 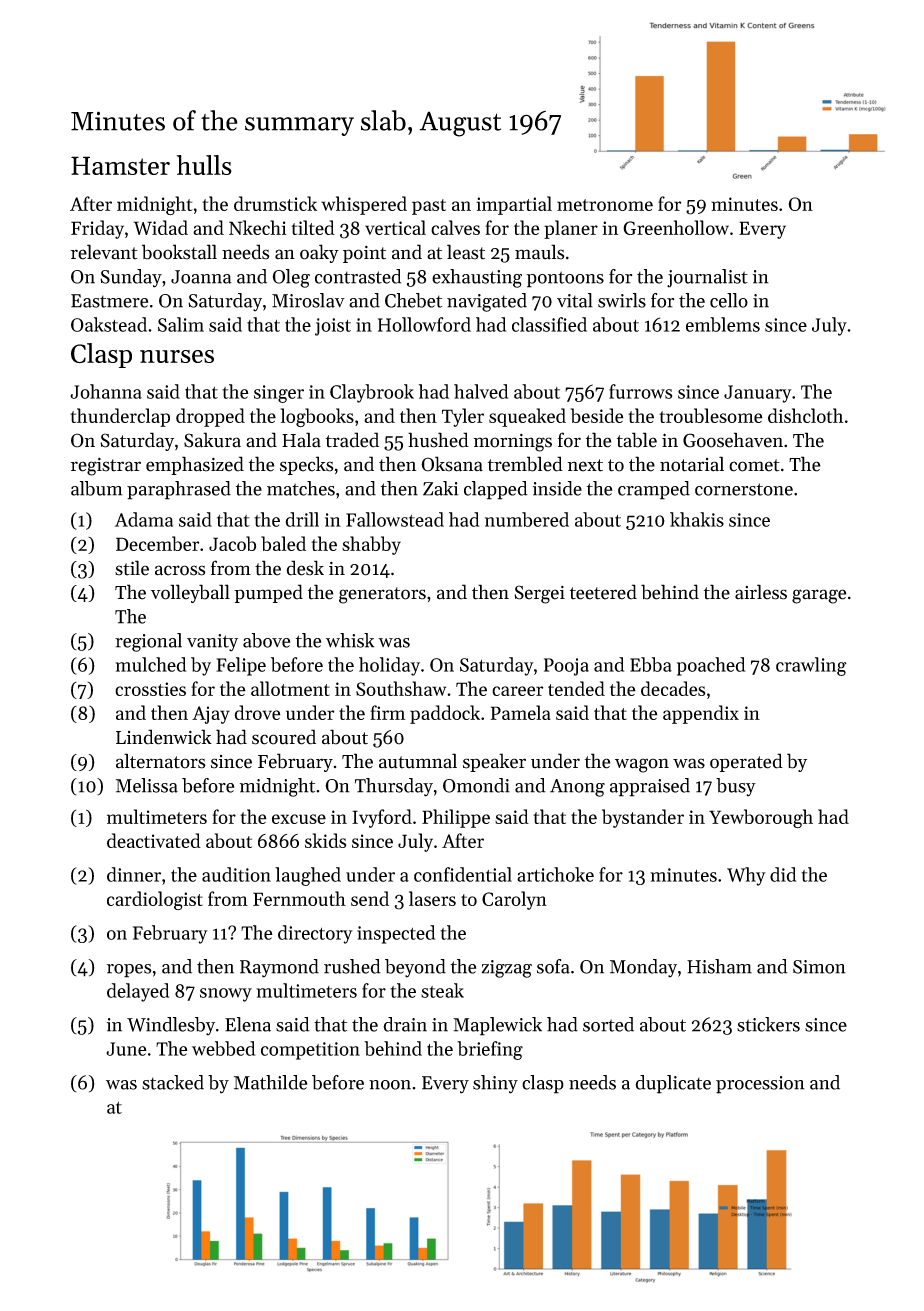 What do you see at coordinates (640, 391) in the screenshot?
I see `furrows` at bounding box center [640, 391].
